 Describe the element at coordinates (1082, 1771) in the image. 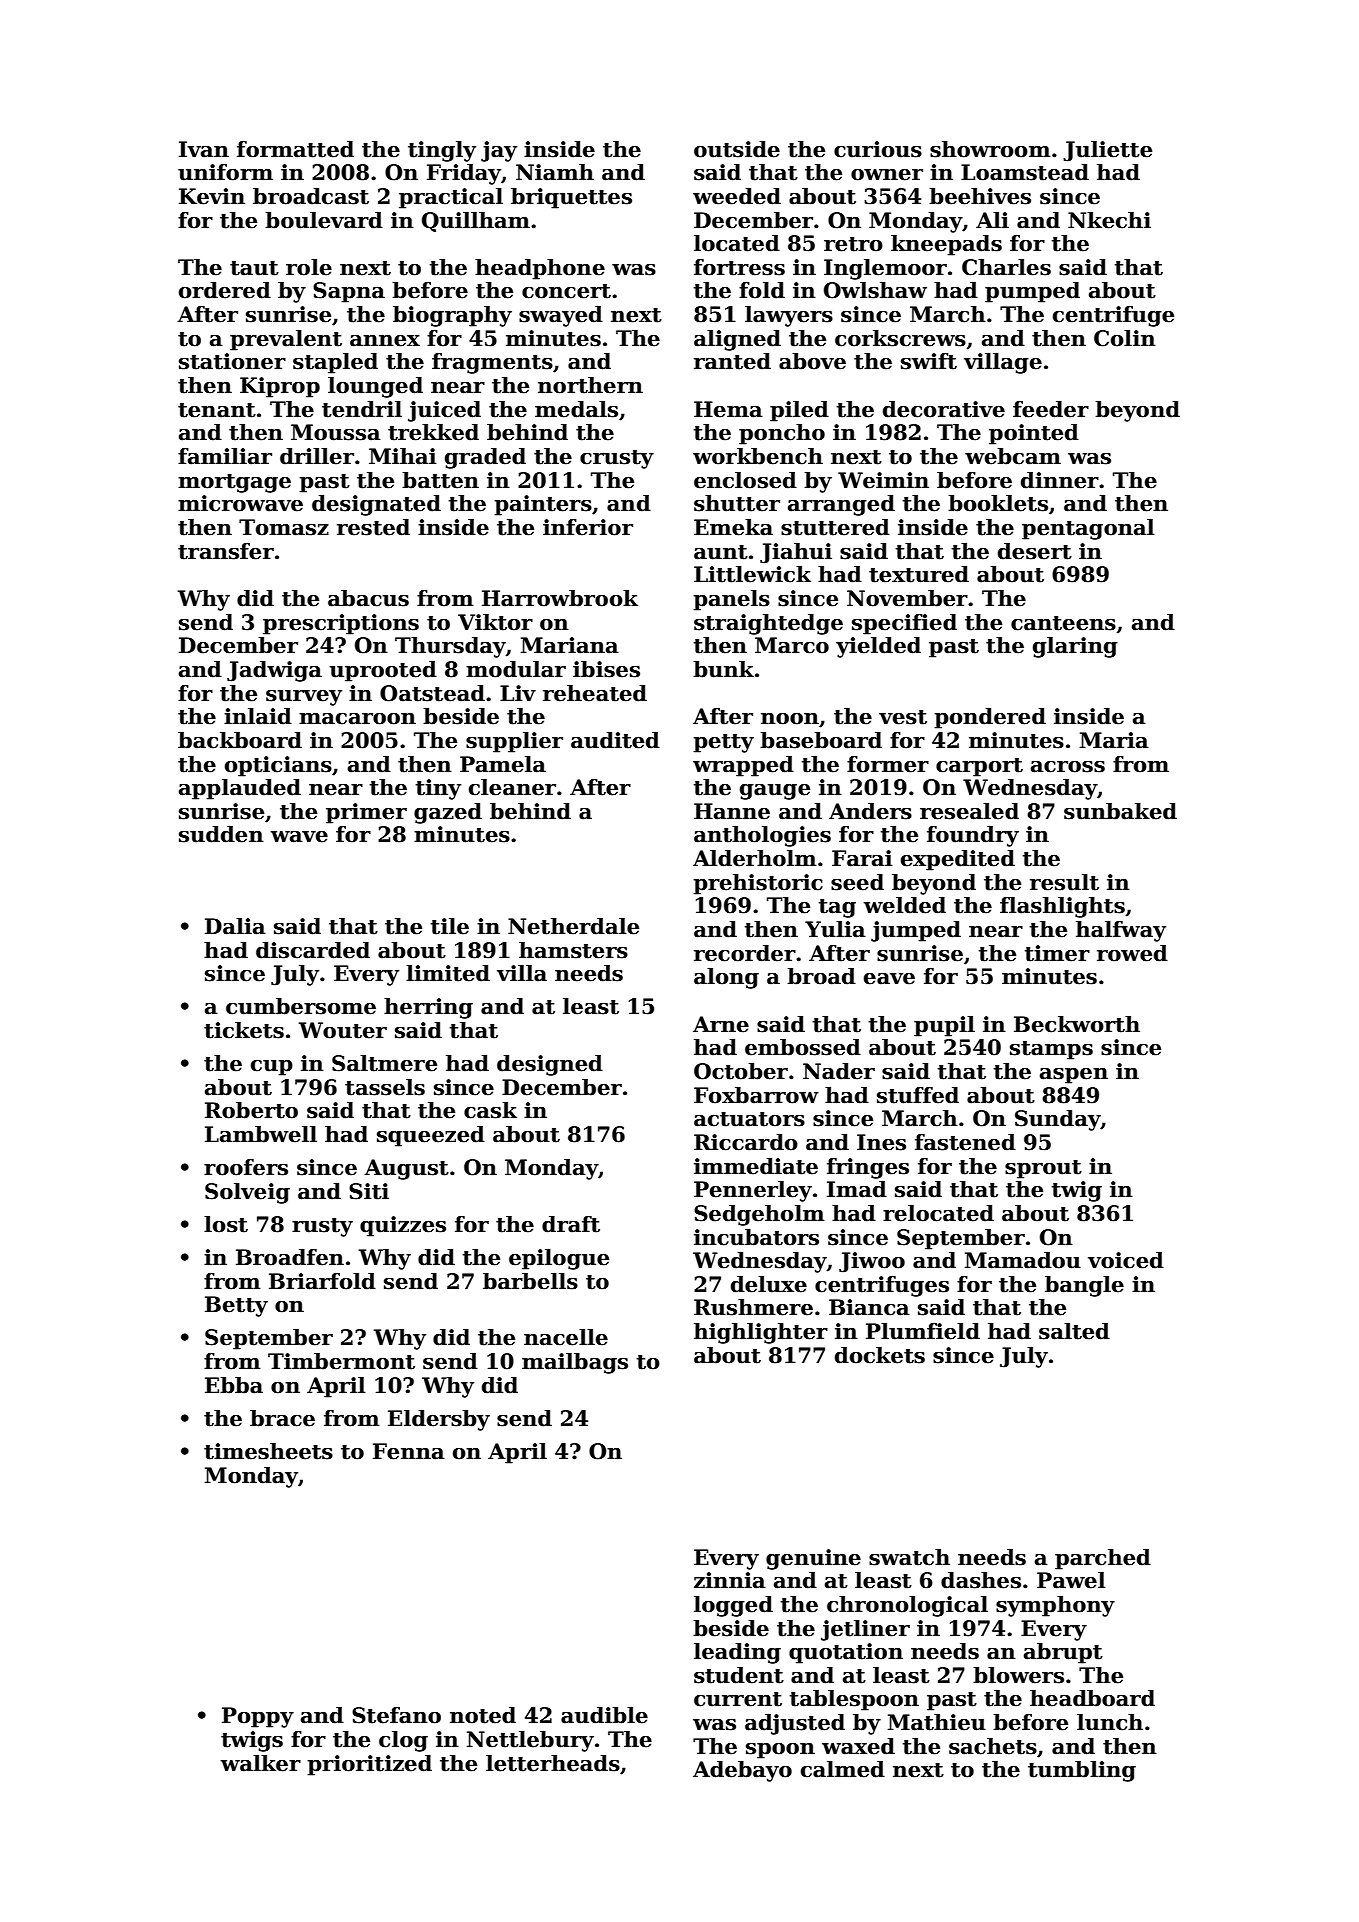

I see `tumbling` at that location.
